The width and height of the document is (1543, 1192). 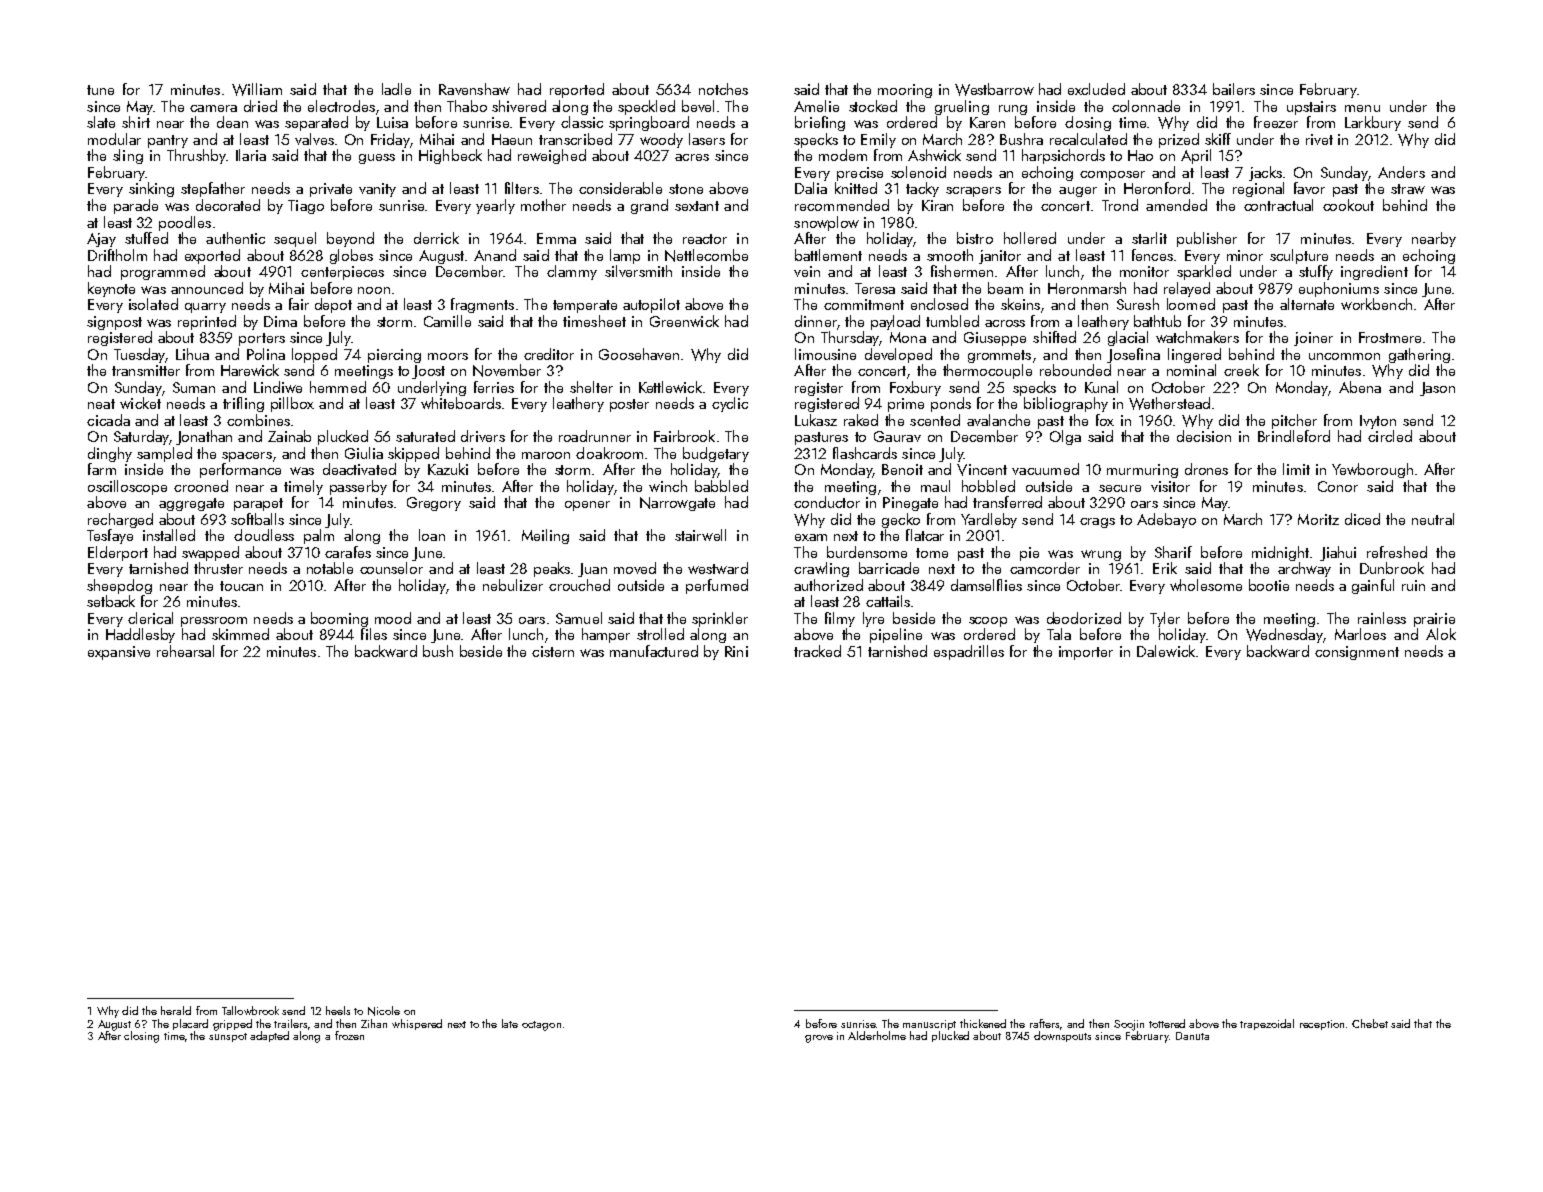 I want to click on tottered, so click(x=1167, y=1023).
